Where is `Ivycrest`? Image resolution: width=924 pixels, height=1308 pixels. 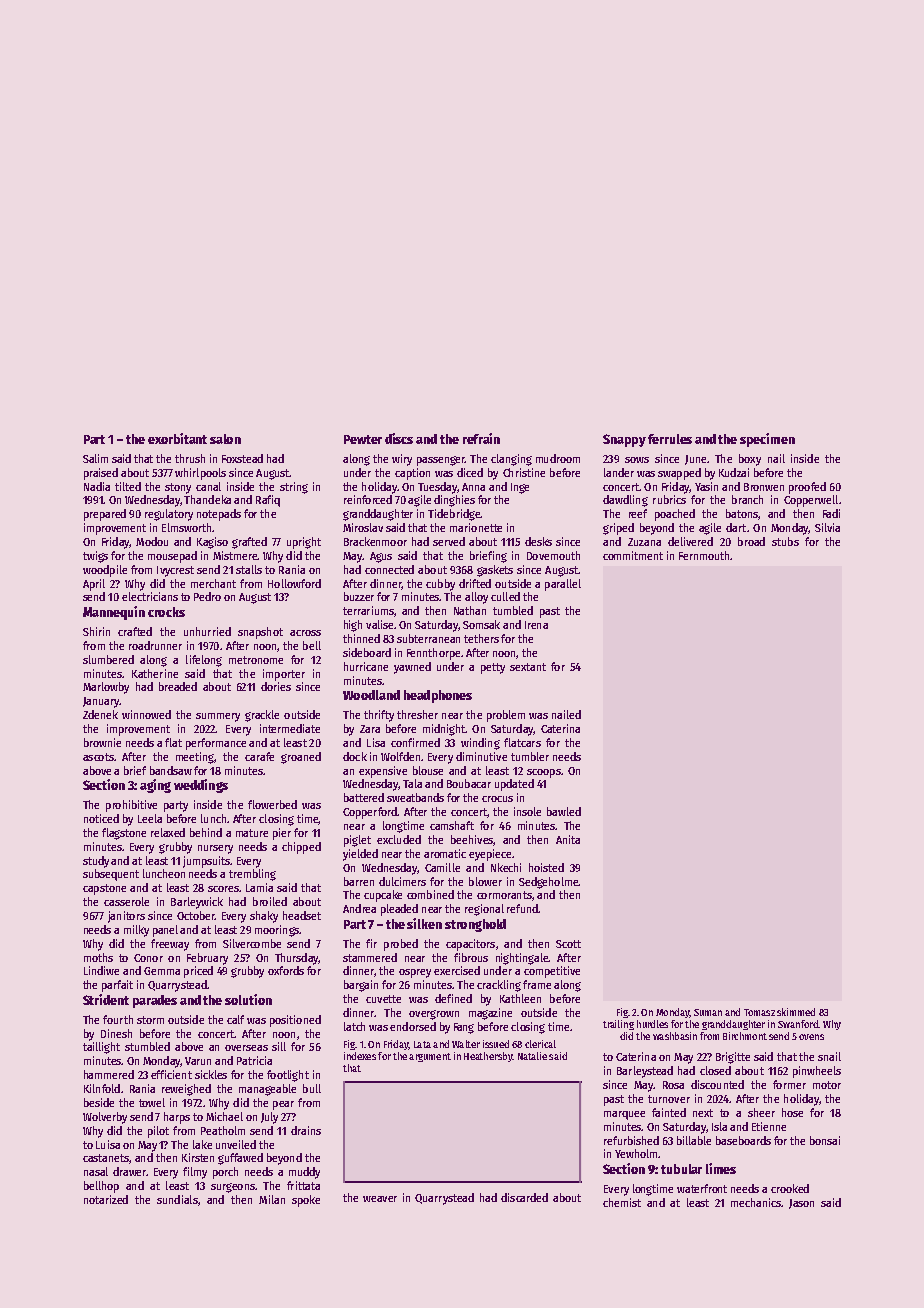 Ivycrest is located at coordinates (175, 571).
